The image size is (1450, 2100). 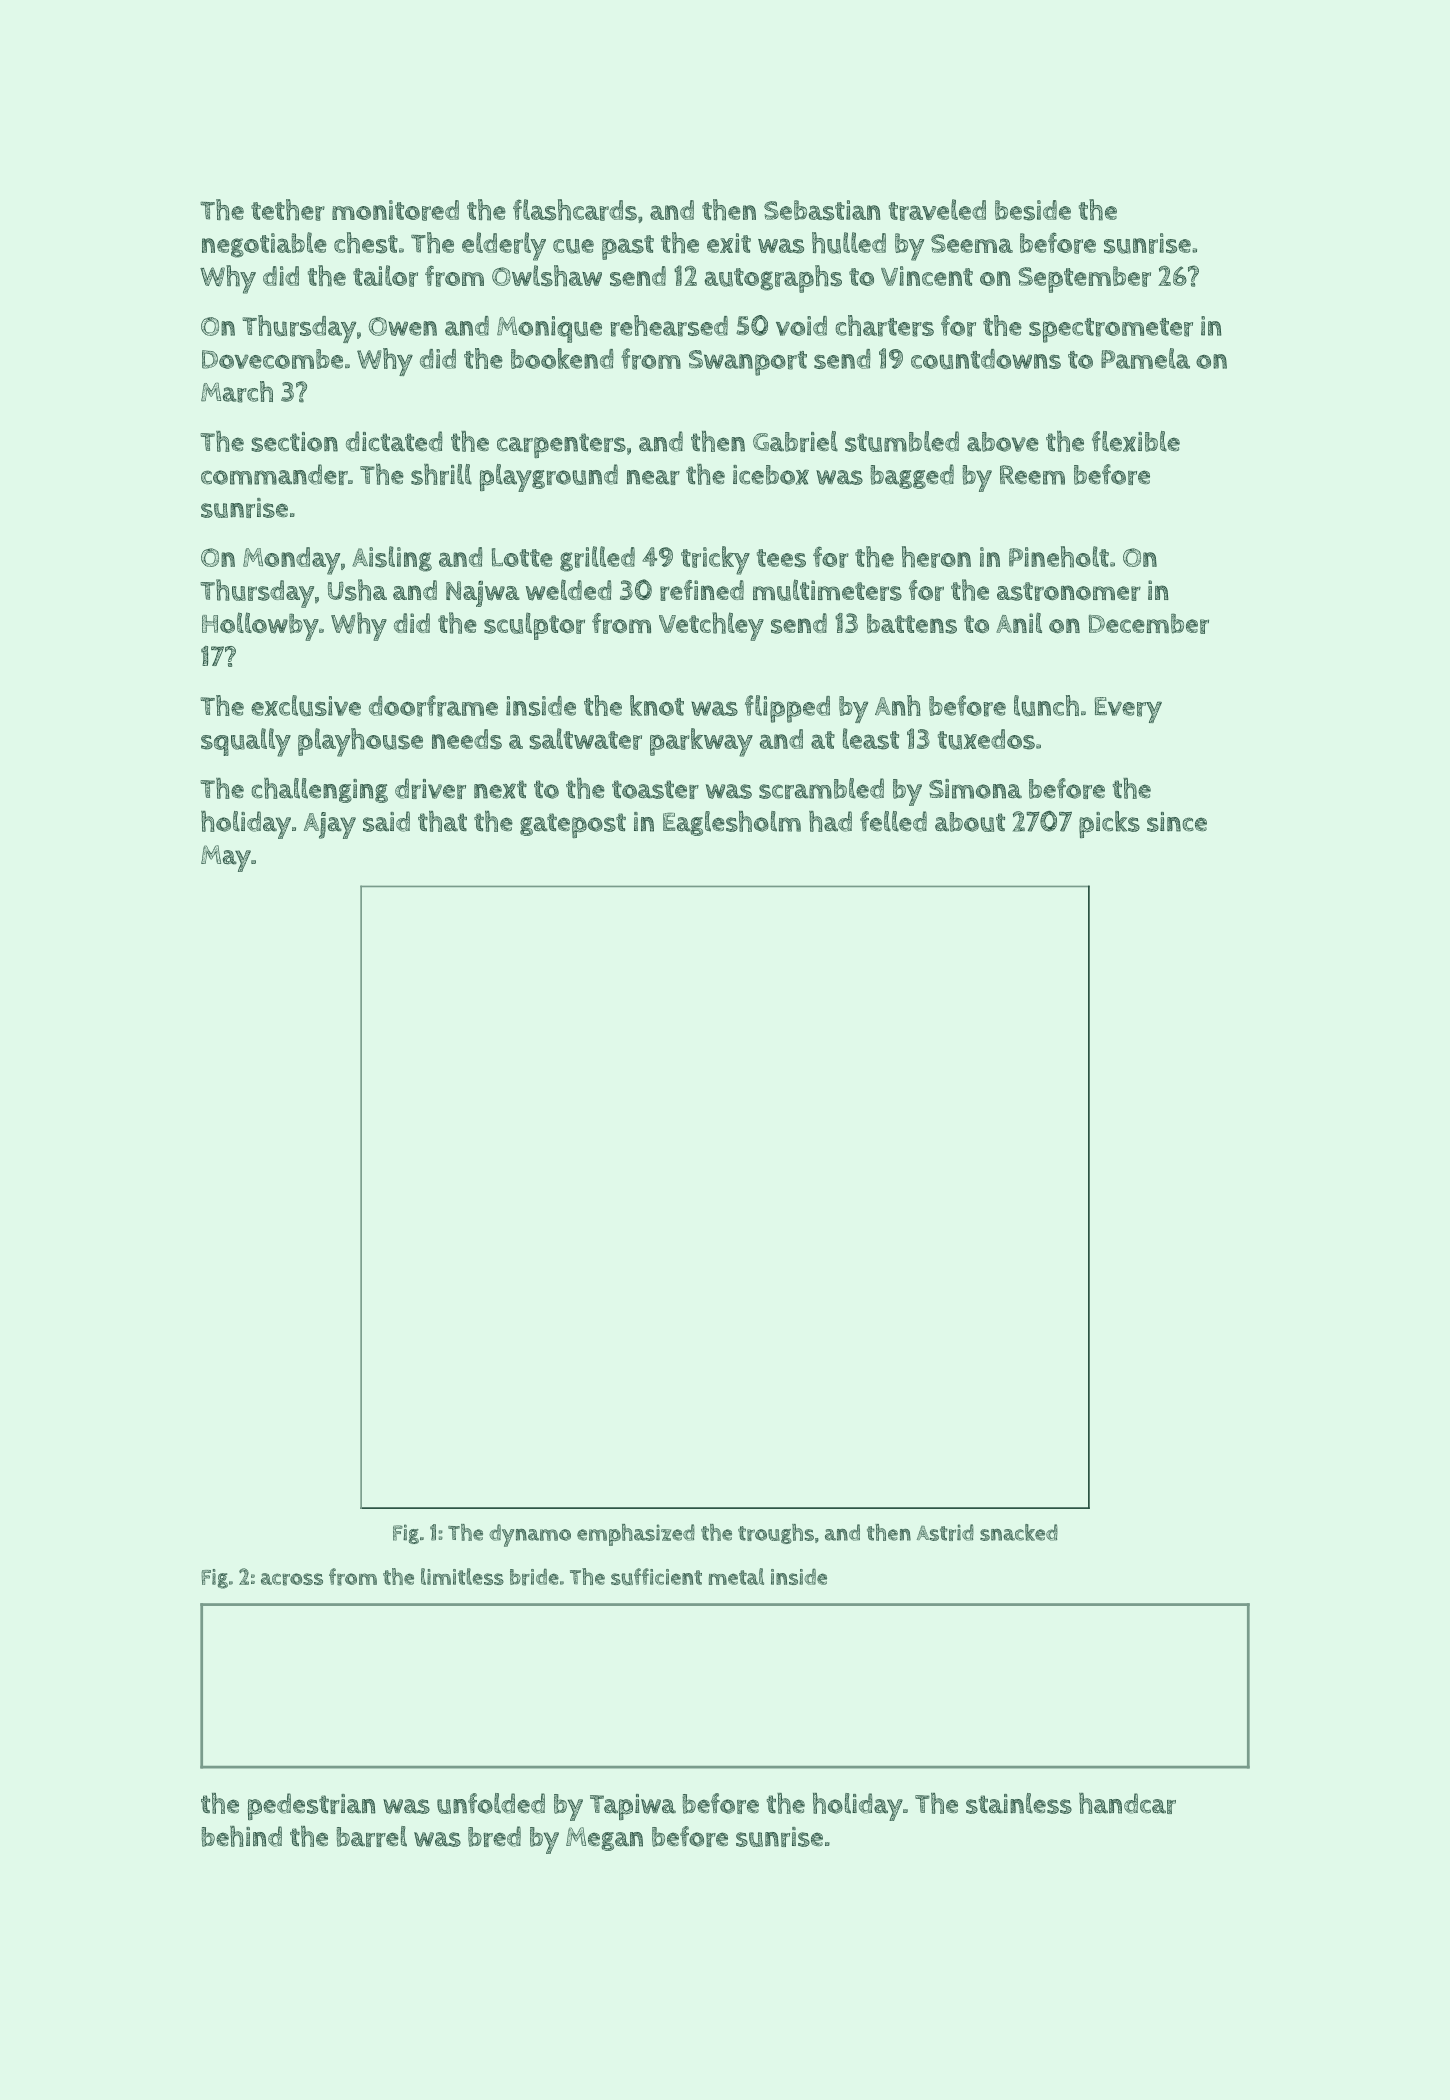 What do you see at coordinates (1019, 1532) in the screenshot?
I see `snacked` at bounding box center [1019, 1532].
